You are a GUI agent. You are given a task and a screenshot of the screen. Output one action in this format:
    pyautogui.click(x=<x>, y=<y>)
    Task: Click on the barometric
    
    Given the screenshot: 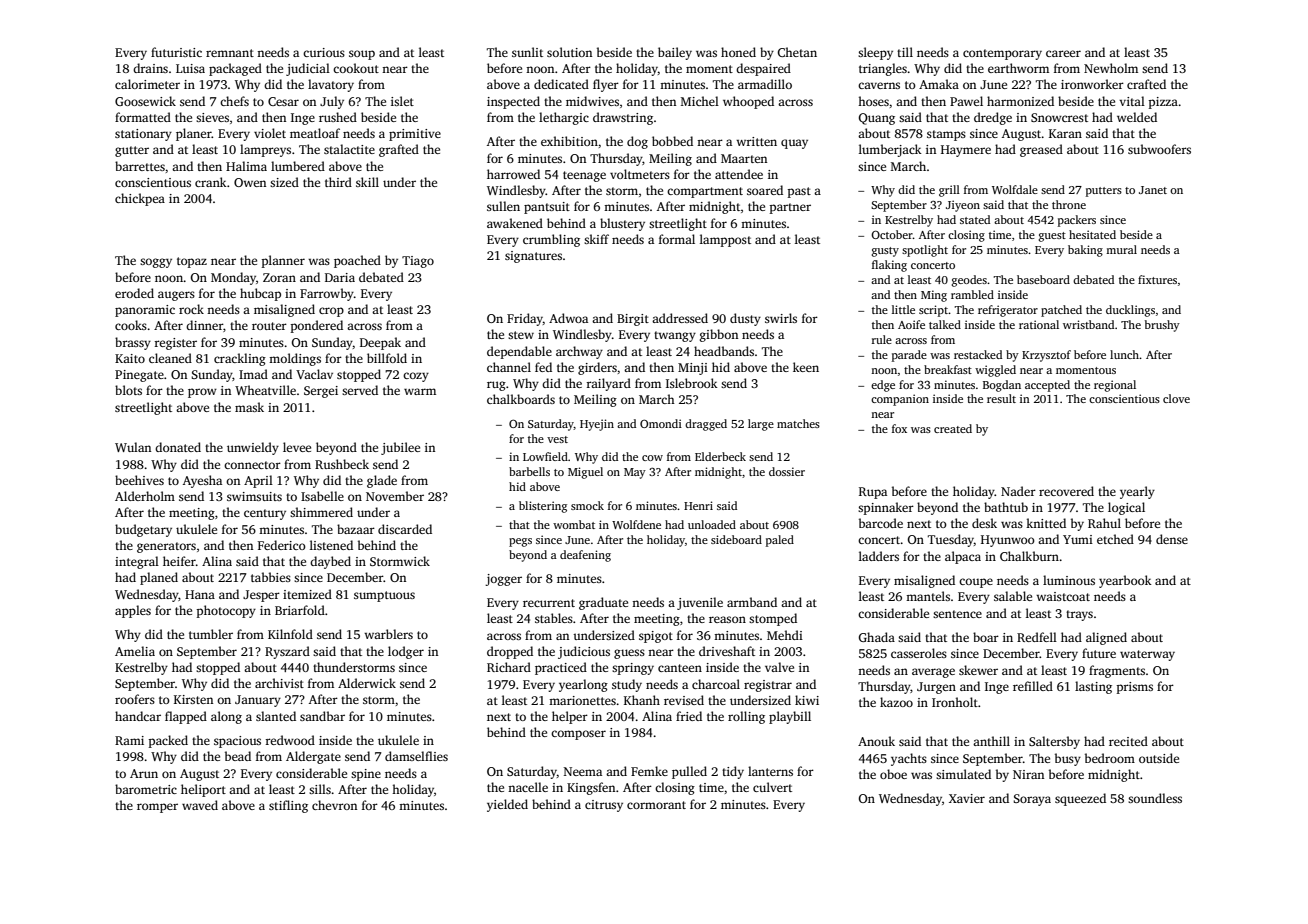 What is the action you would take?
    pyautogui.click(x=146, y=789)
